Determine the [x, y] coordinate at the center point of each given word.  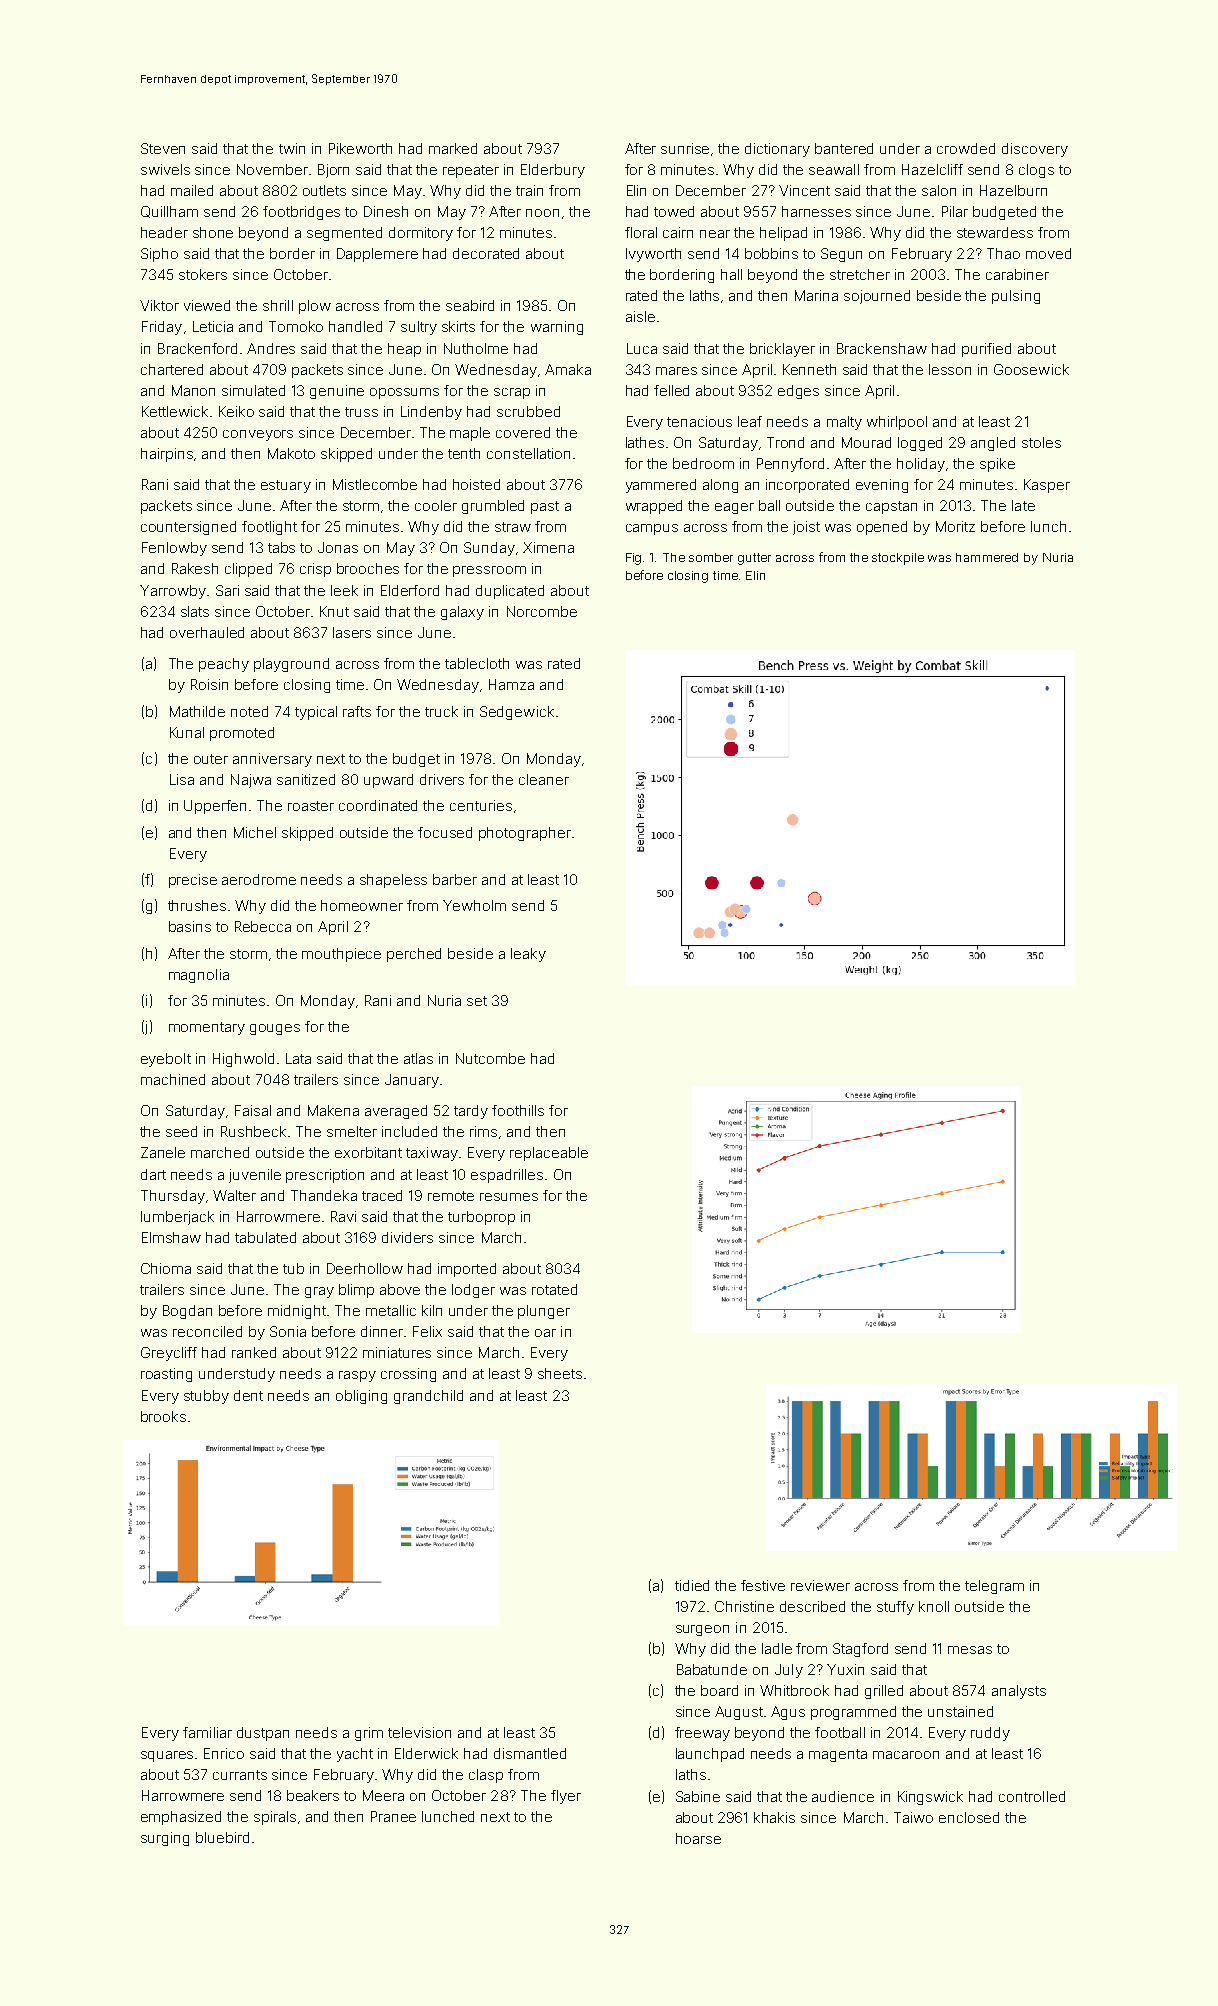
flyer [566, 1797]
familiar [207, 1732]
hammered [987, 557]
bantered [844, 148]
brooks [163, 1416]
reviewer [820, 1585]
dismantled [530, 1753]
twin [292, 148]
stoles [1041, 442]
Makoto [291, 453]
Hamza [511, 684]
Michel [255, 832]
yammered [661, 486]
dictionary [777, 150]
